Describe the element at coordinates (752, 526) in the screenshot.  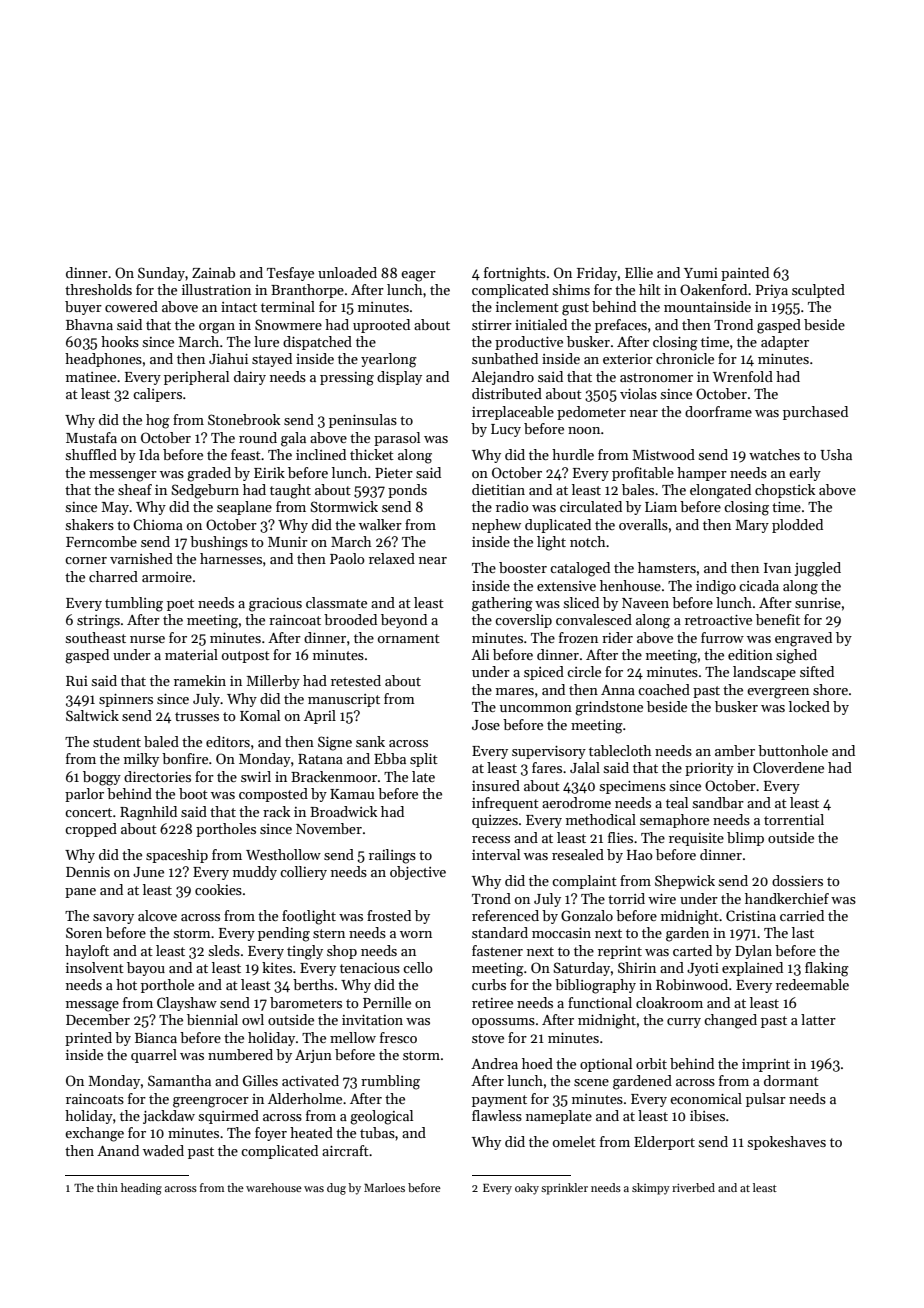
I see `Mary` at that location.
